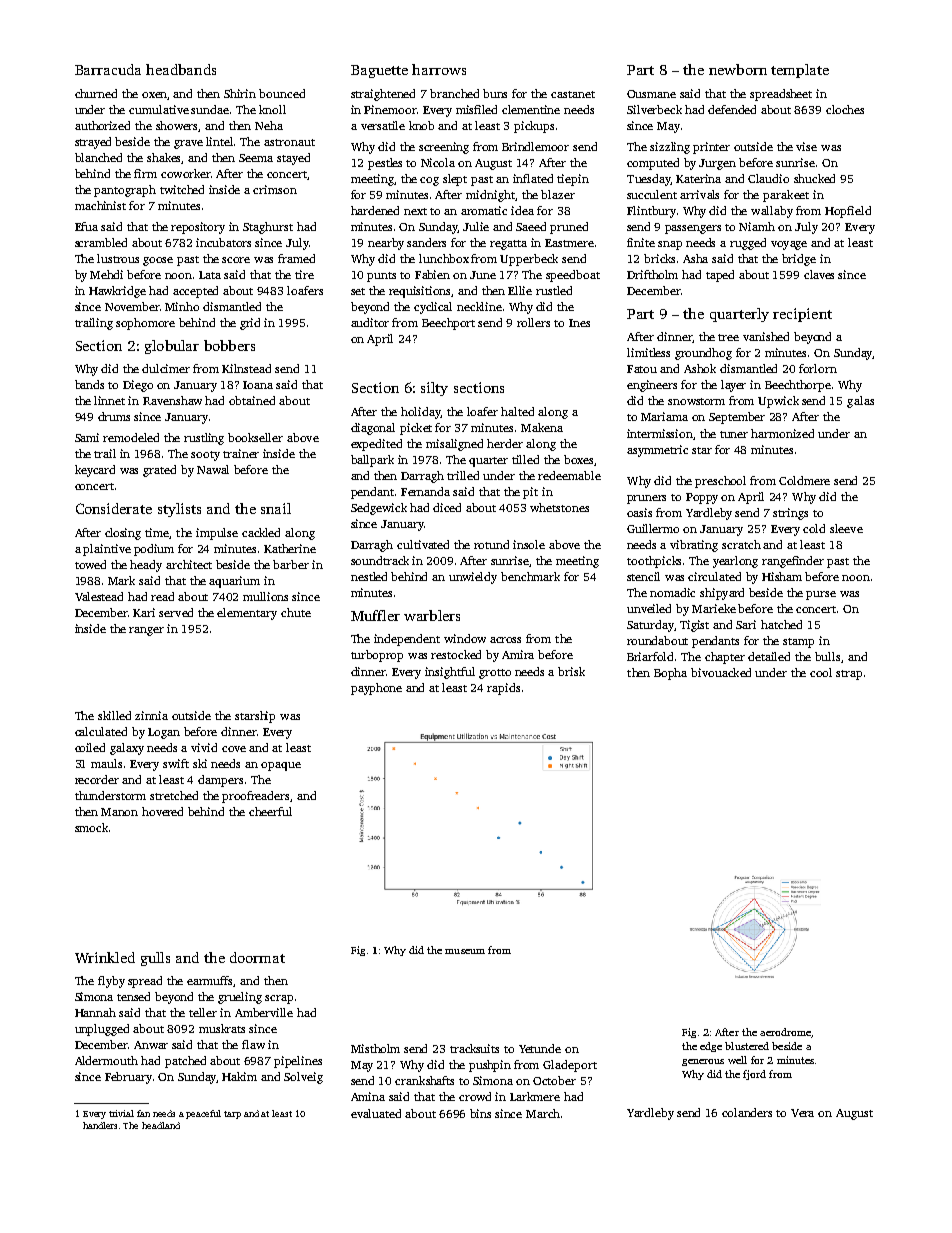 The image size is (952, 1233). Describe the element at coordinates (407, 640) in the page. I see `independent` at that location.
